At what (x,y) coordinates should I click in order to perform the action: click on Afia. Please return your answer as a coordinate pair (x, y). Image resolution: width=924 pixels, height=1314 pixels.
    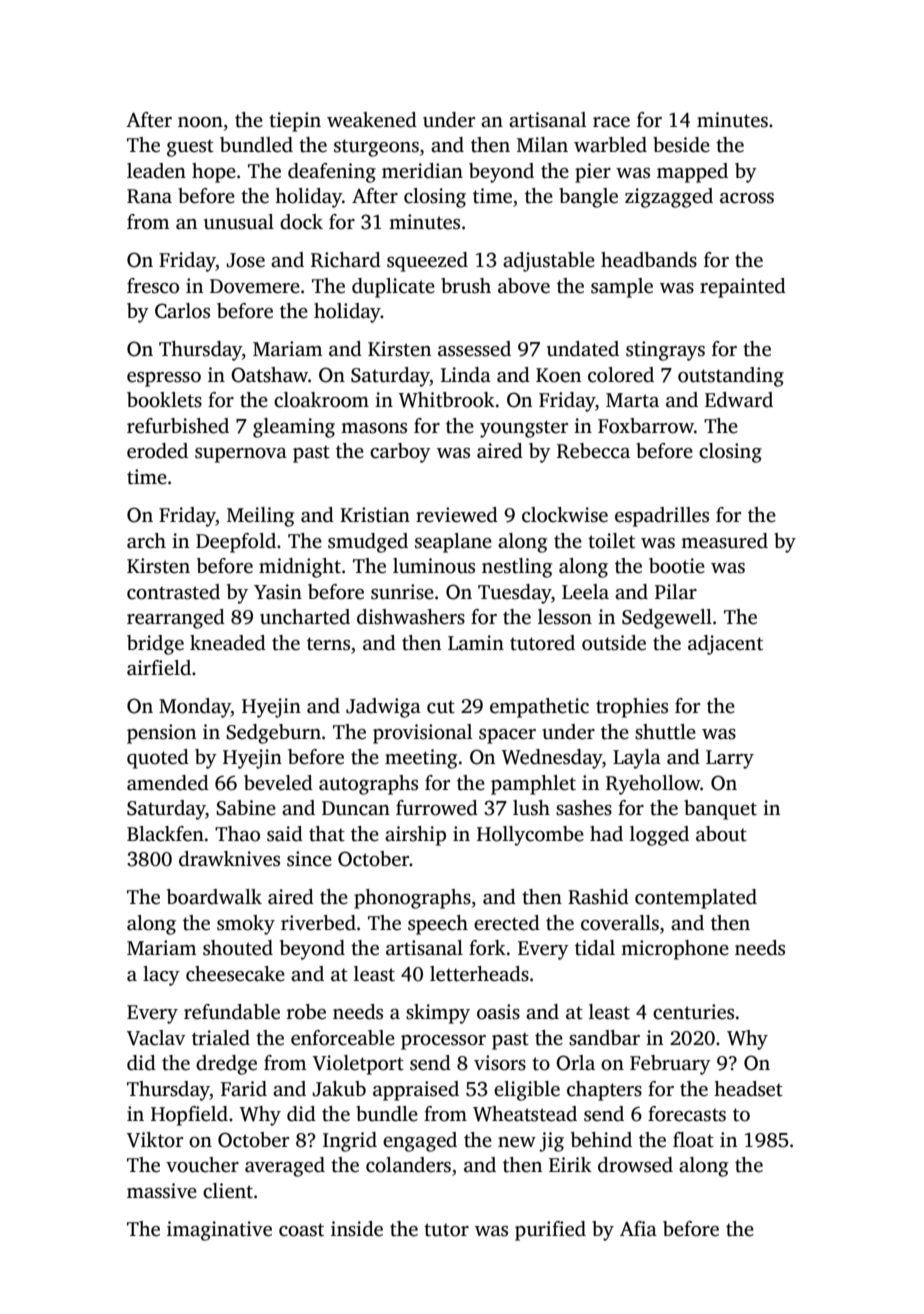
    Looking at the image, I should click on (638, 1229).
